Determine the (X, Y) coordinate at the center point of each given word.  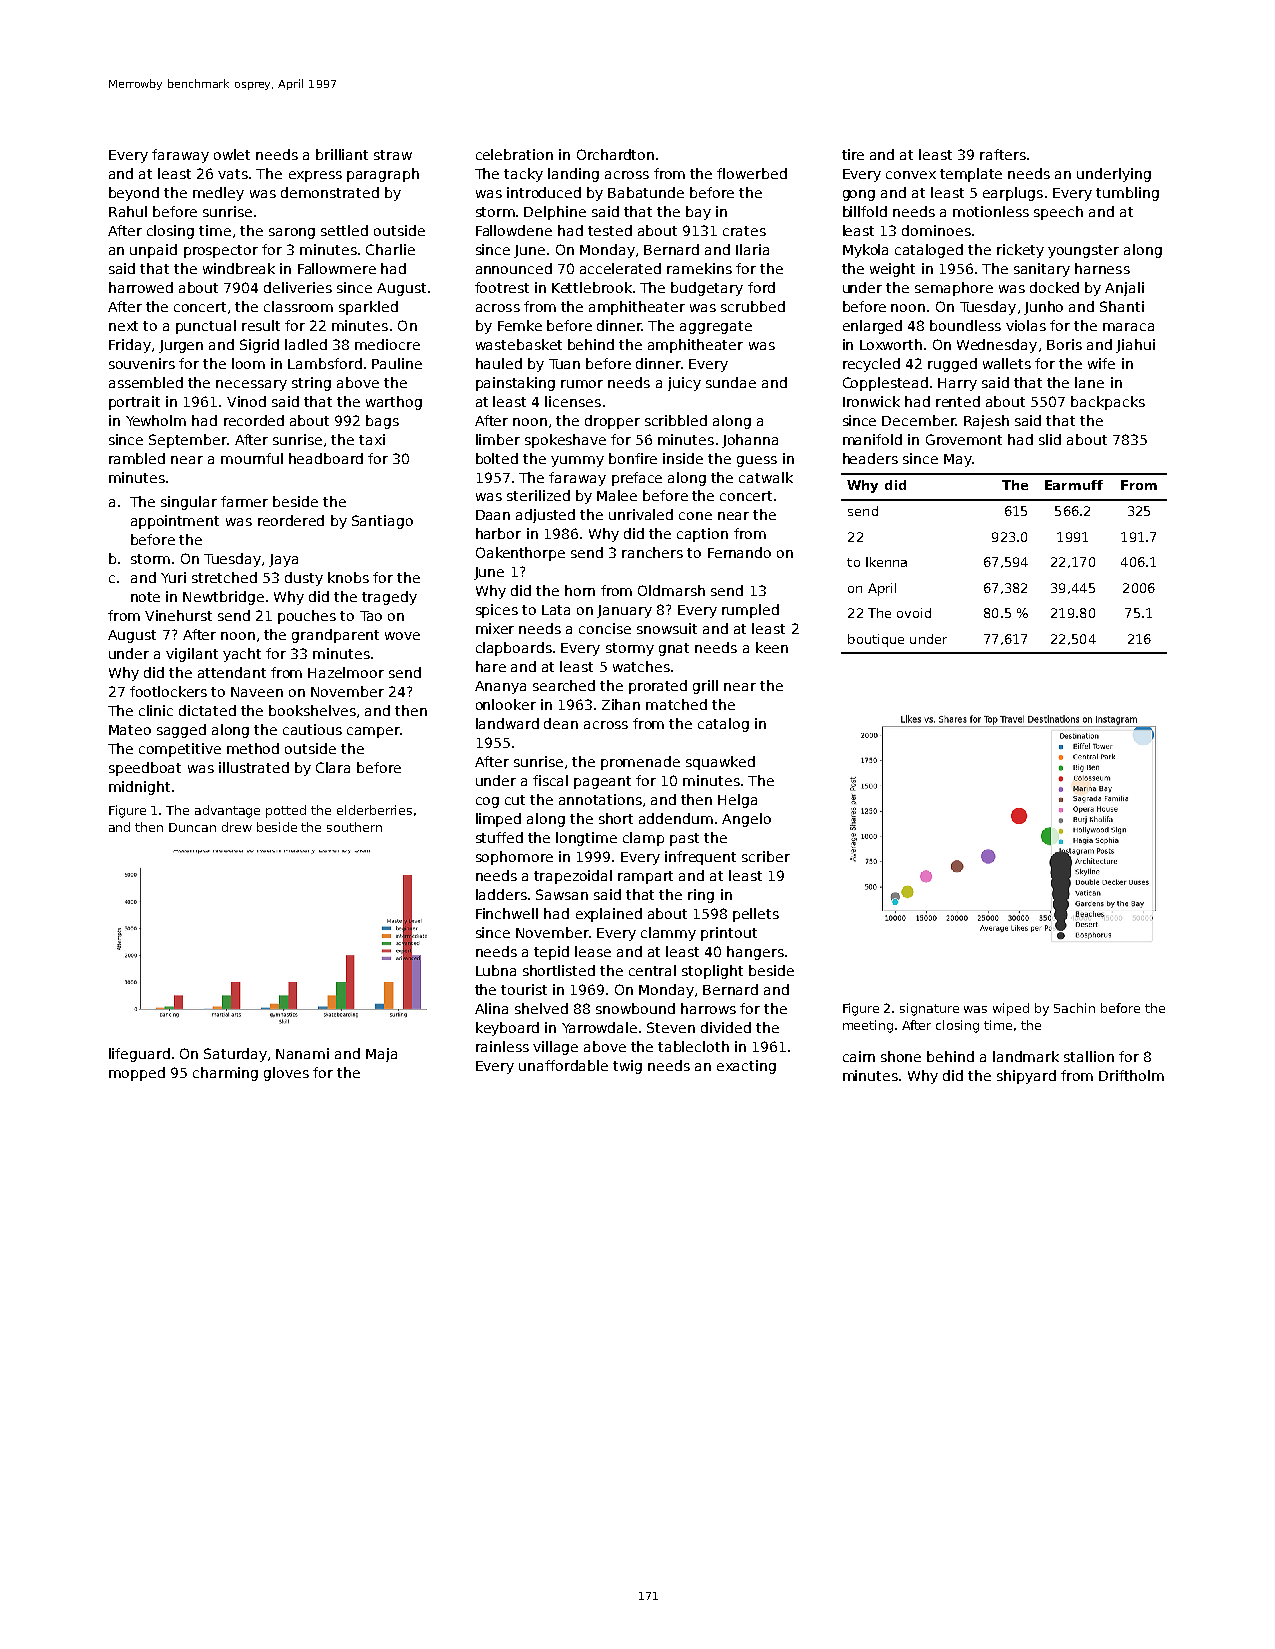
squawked (720, 763)
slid (1050, 439)
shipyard (1026, 1077)
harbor (498, 533)
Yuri (173, 577)
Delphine (555, 213)
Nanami (302, 1053)
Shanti (1122, 306)
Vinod (246, 401)
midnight (139, 788)
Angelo (746, 820)
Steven (671, 1027)
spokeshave (565, 441)
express (315, 176)
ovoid (914, 613)
